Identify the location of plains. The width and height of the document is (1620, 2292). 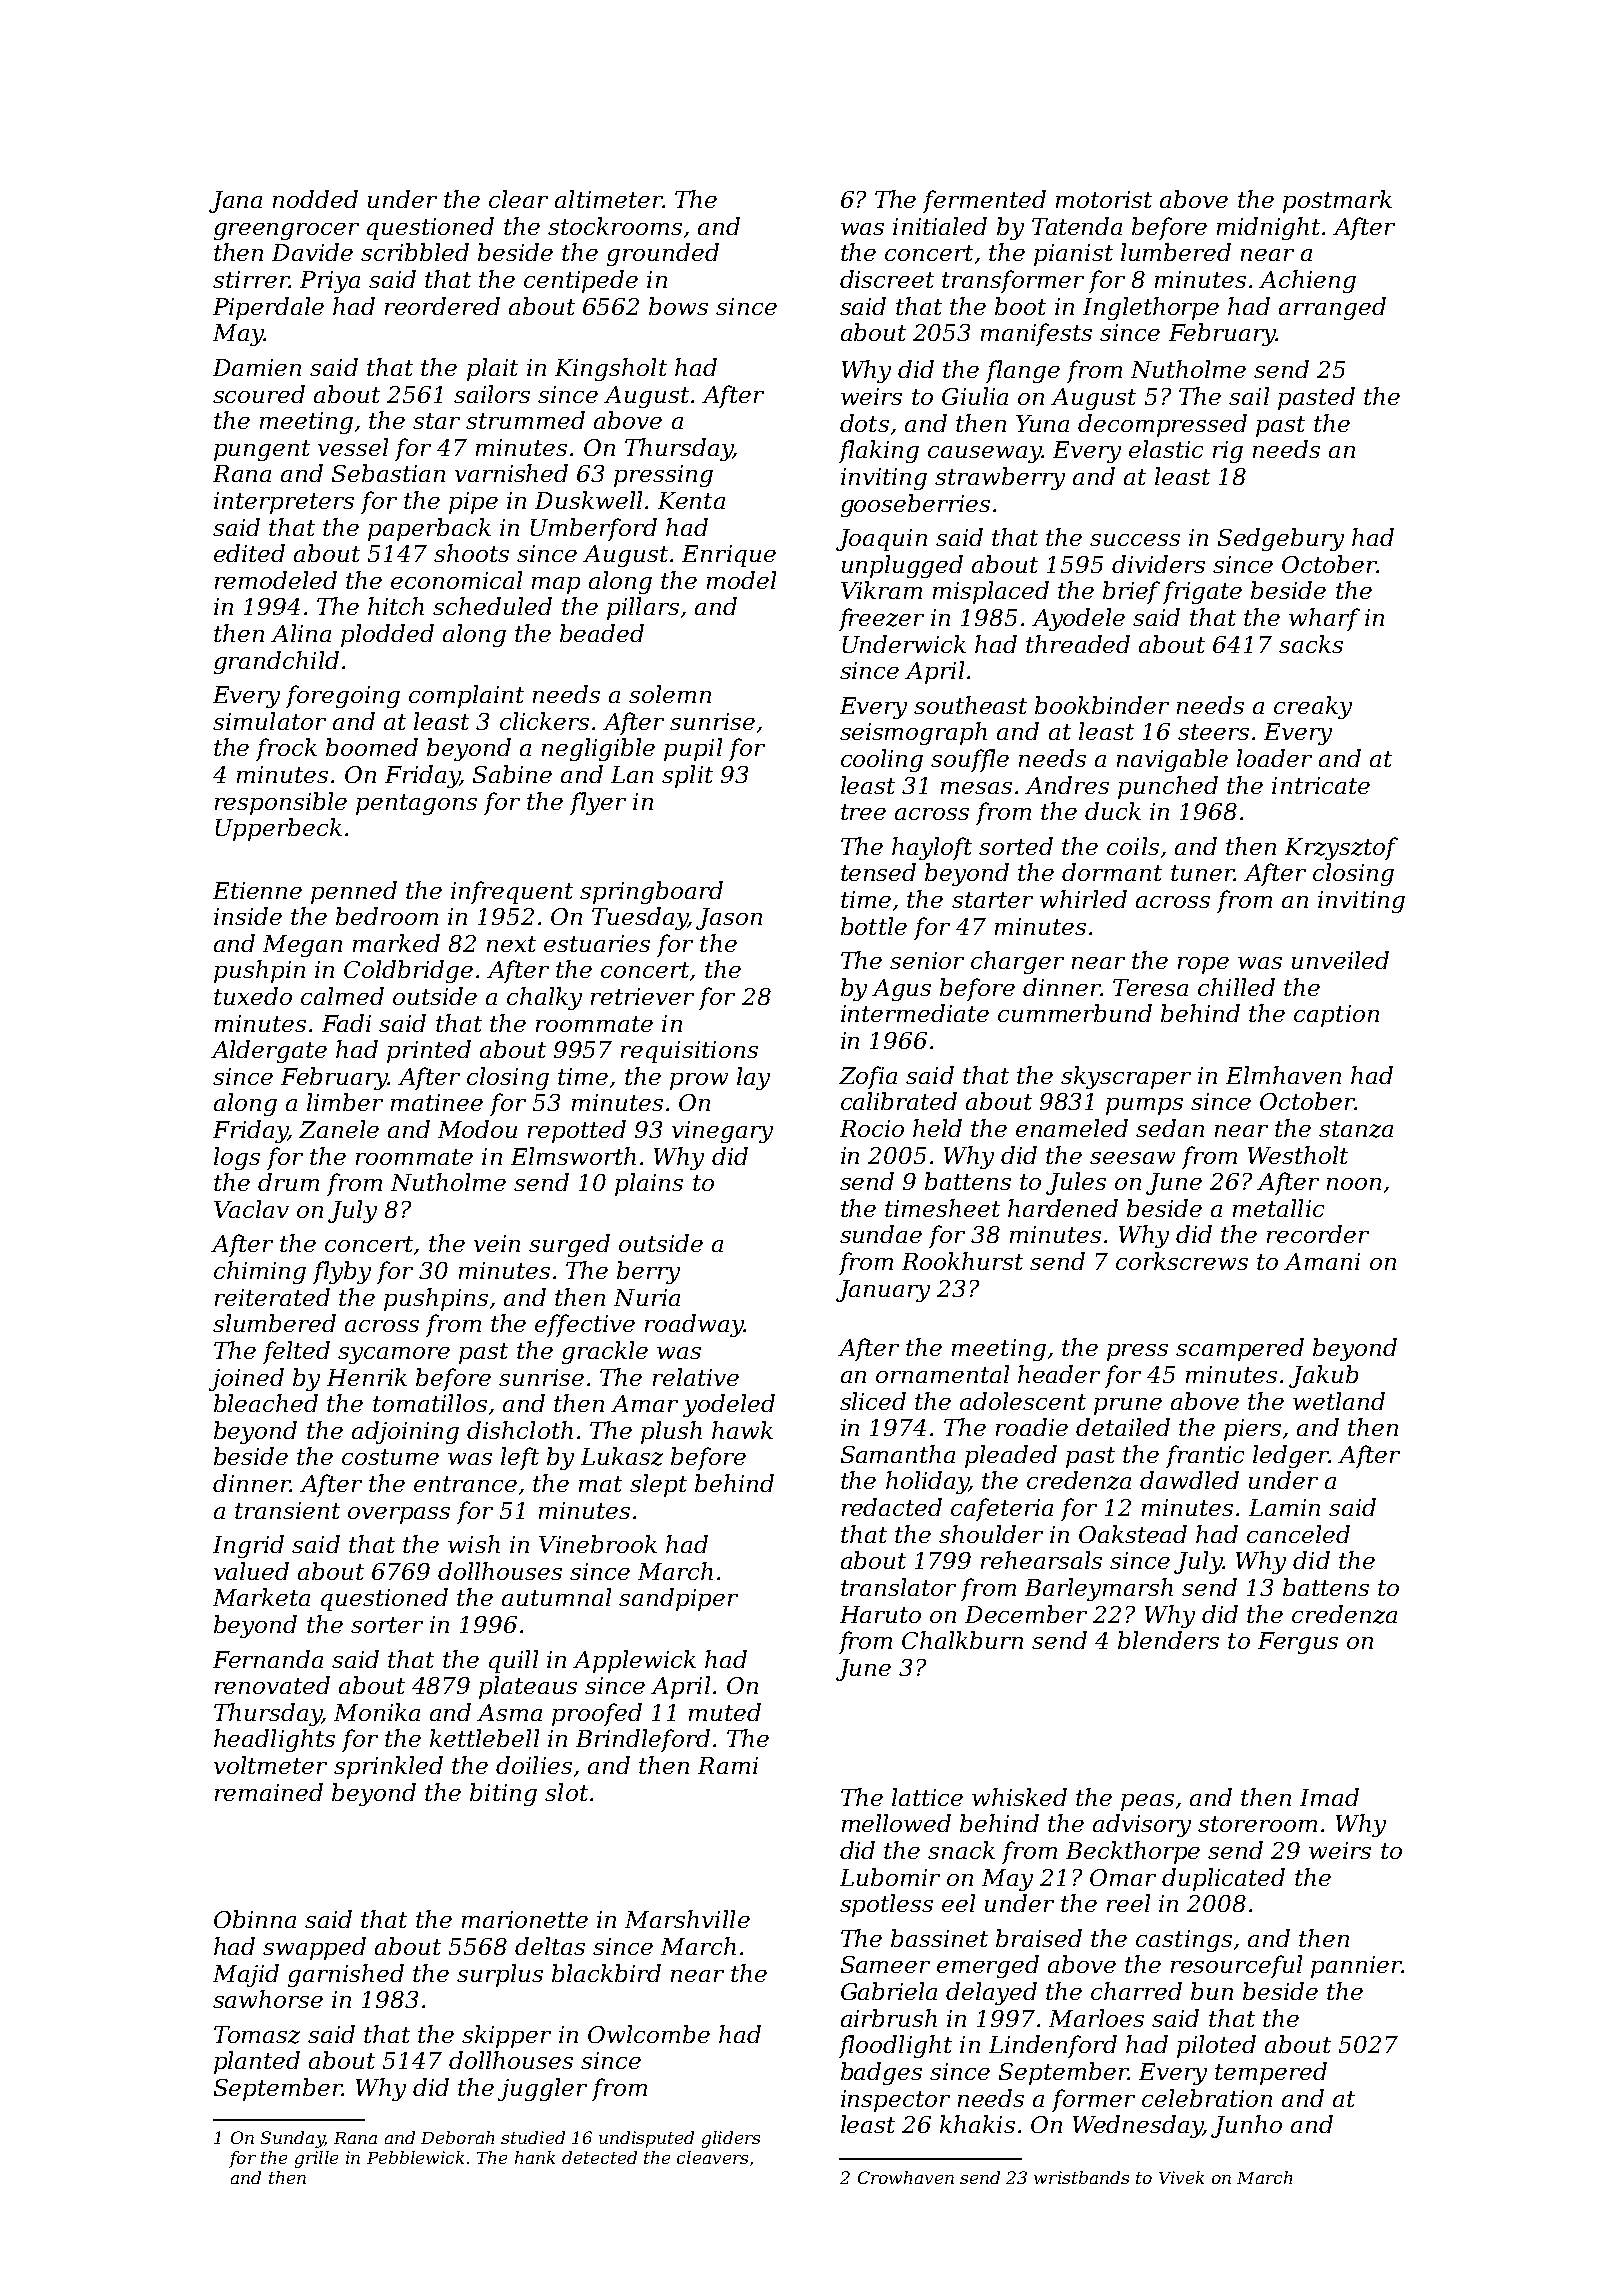
(649, 1184).
